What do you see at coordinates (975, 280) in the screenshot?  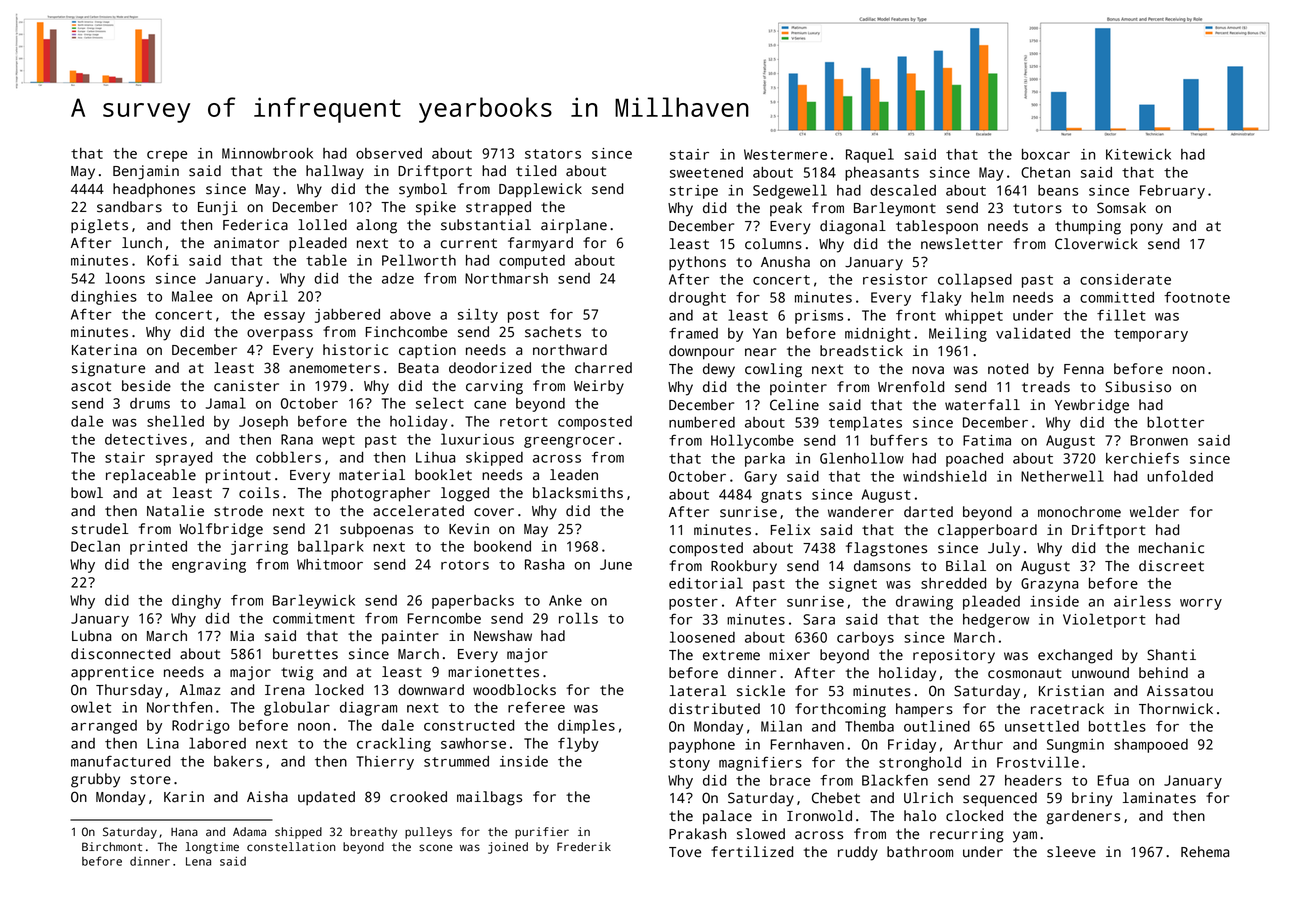 I see `collapsed` at bounding box center [975, 280].
